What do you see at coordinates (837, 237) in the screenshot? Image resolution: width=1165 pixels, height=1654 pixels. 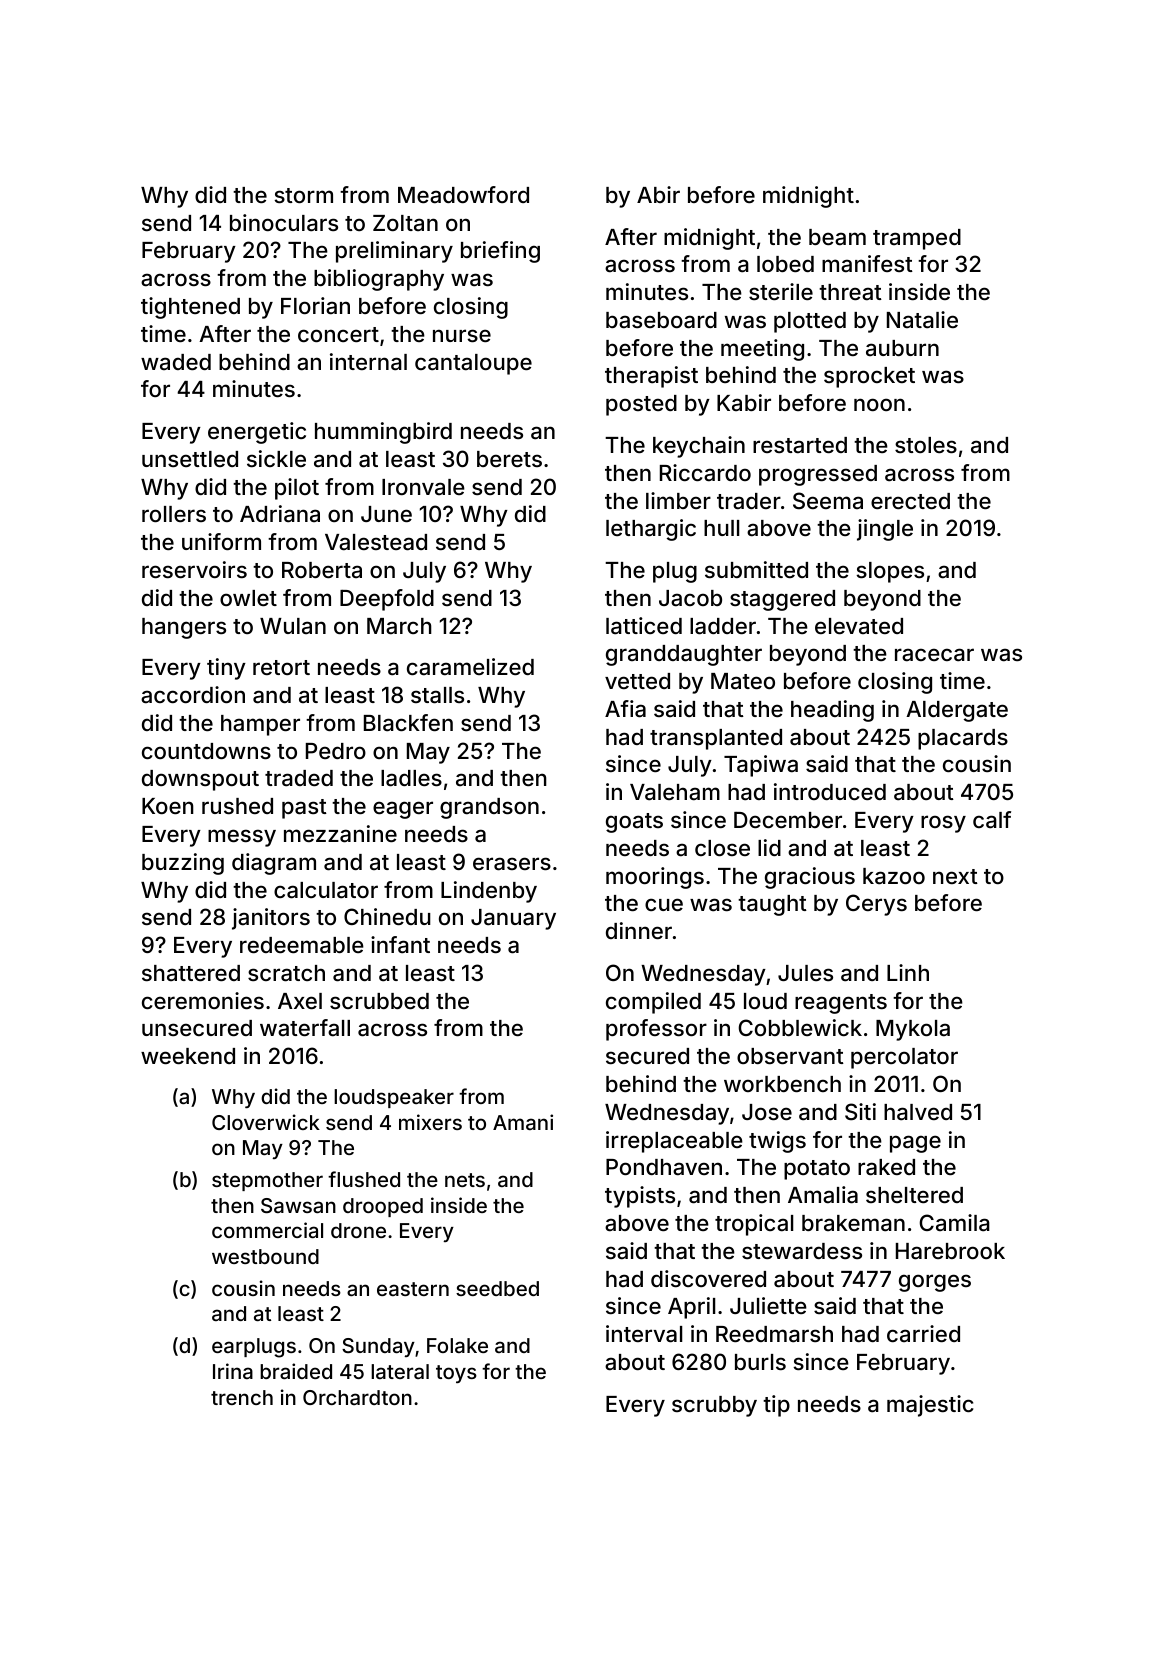 I see `beam` at bounding box center [837, 237].
